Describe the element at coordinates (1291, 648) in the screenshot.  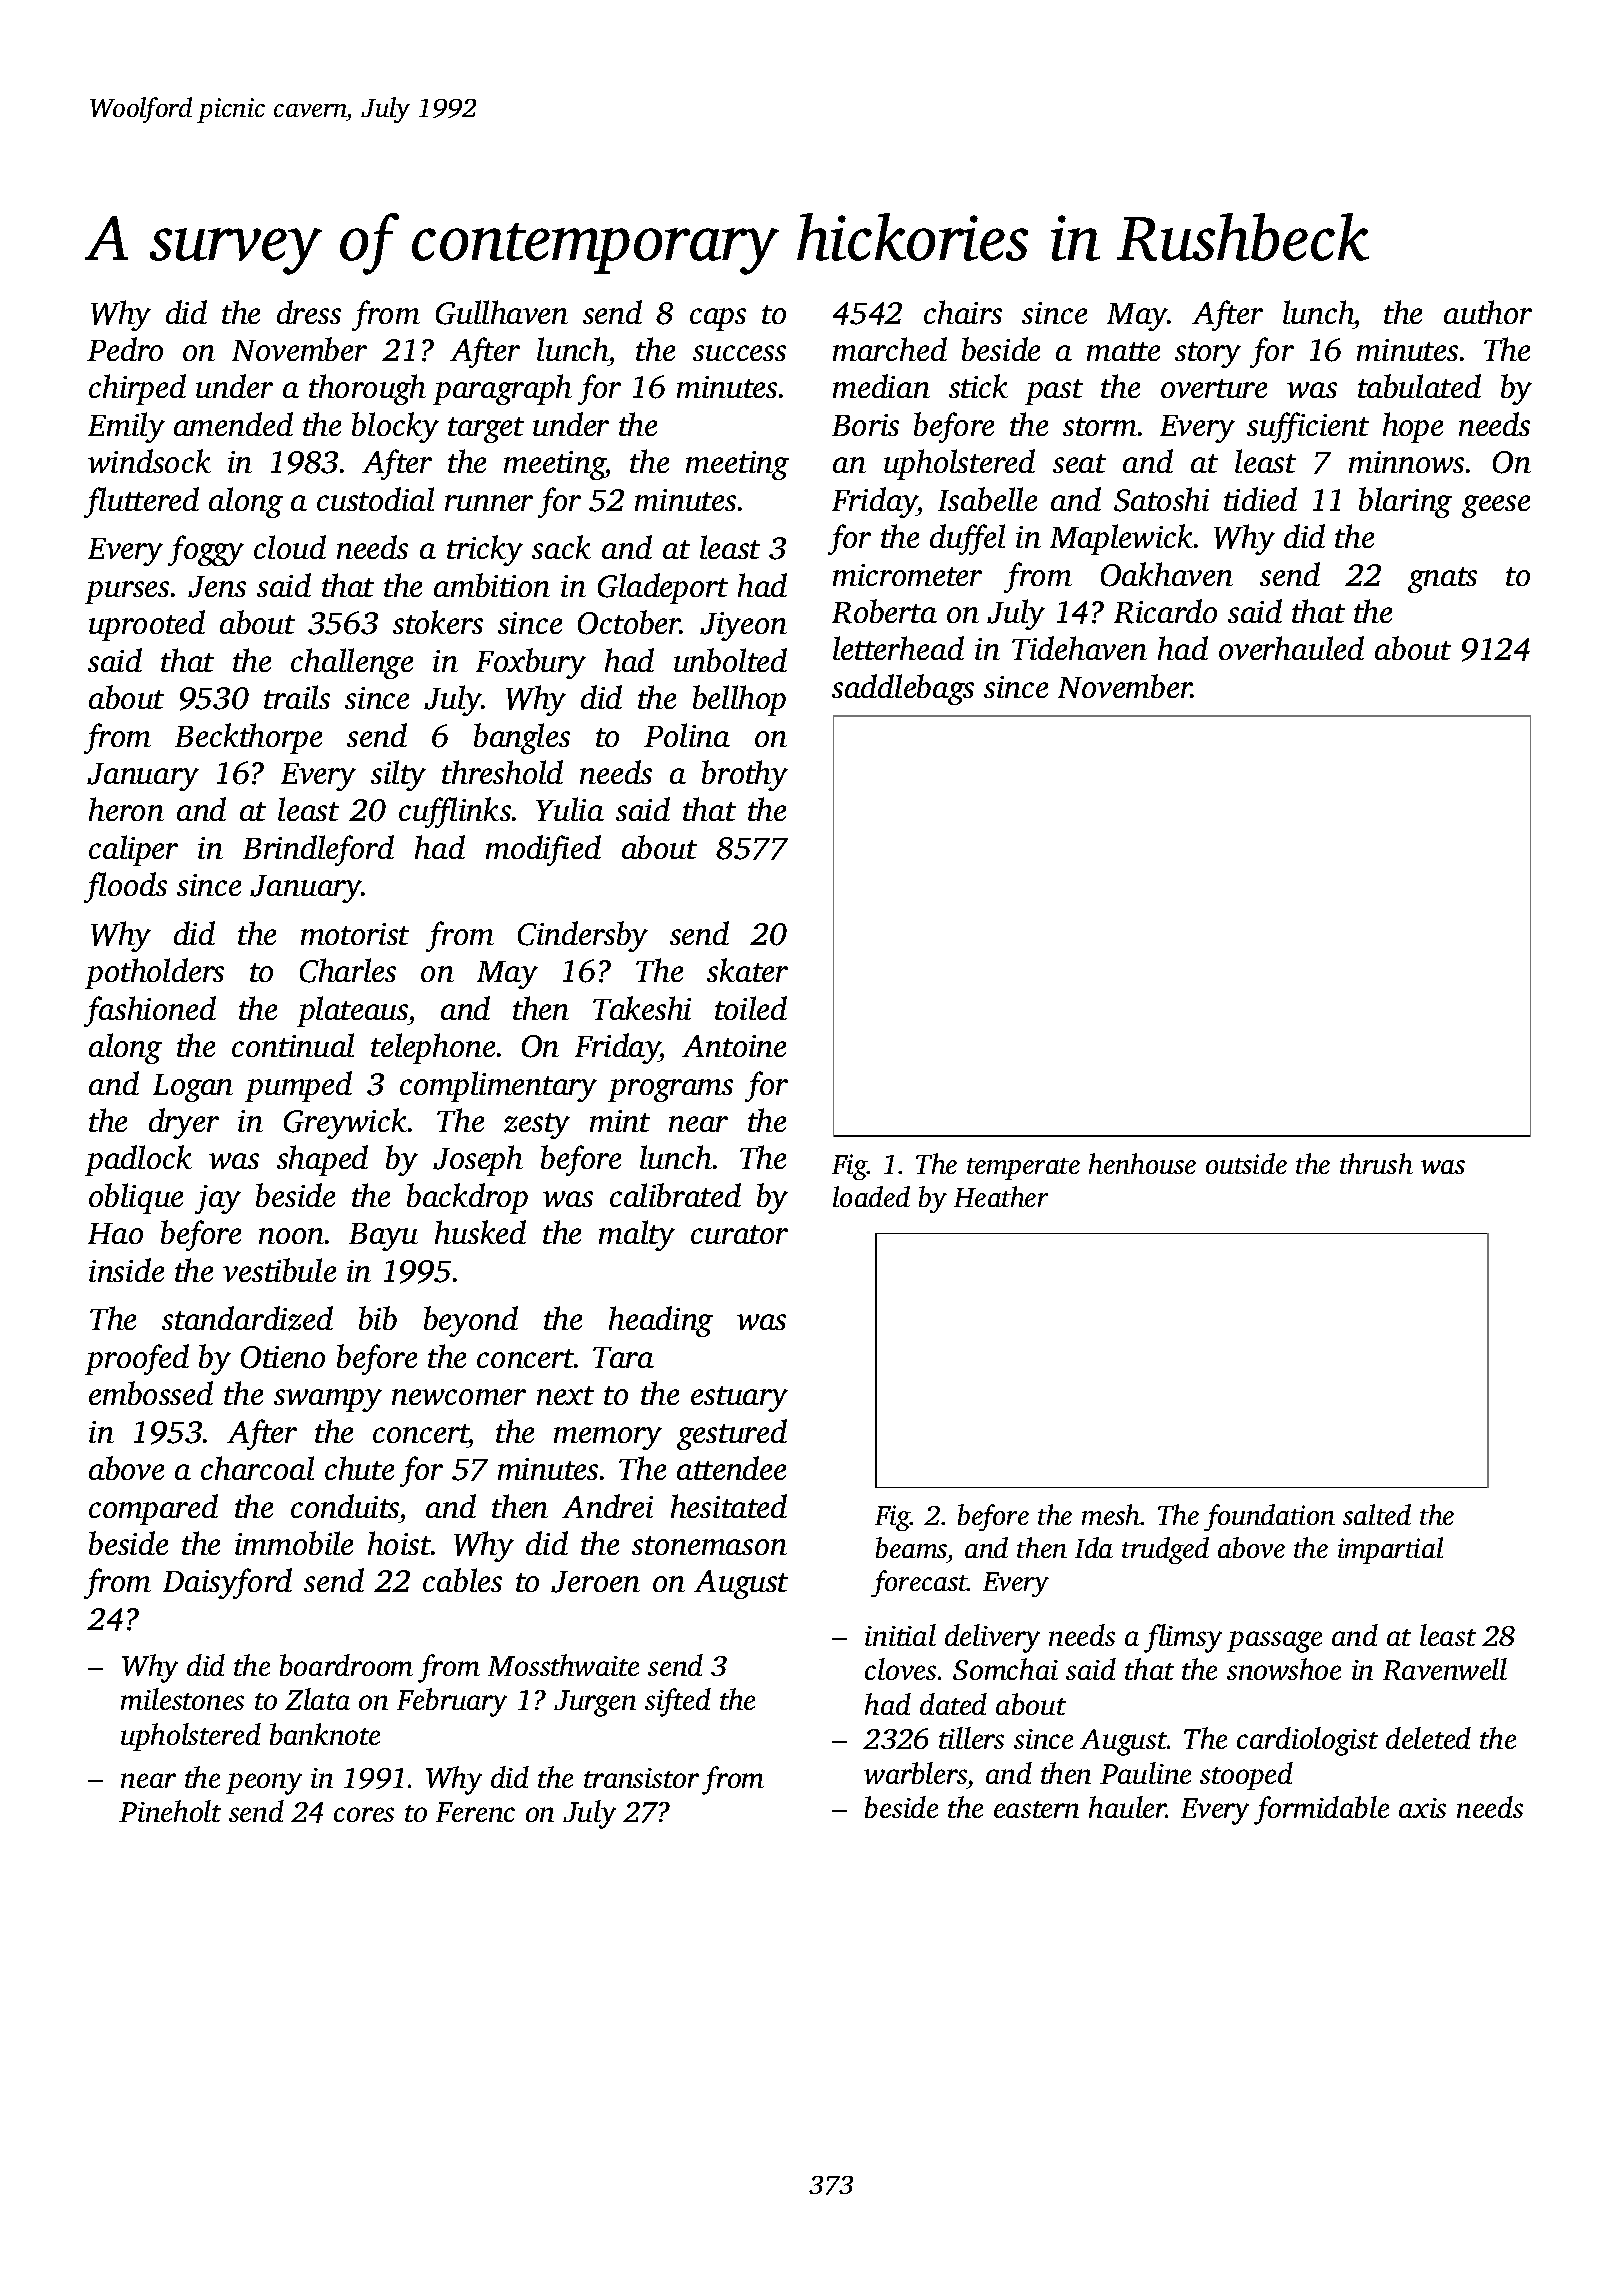
I see `overhauled` at that location.
